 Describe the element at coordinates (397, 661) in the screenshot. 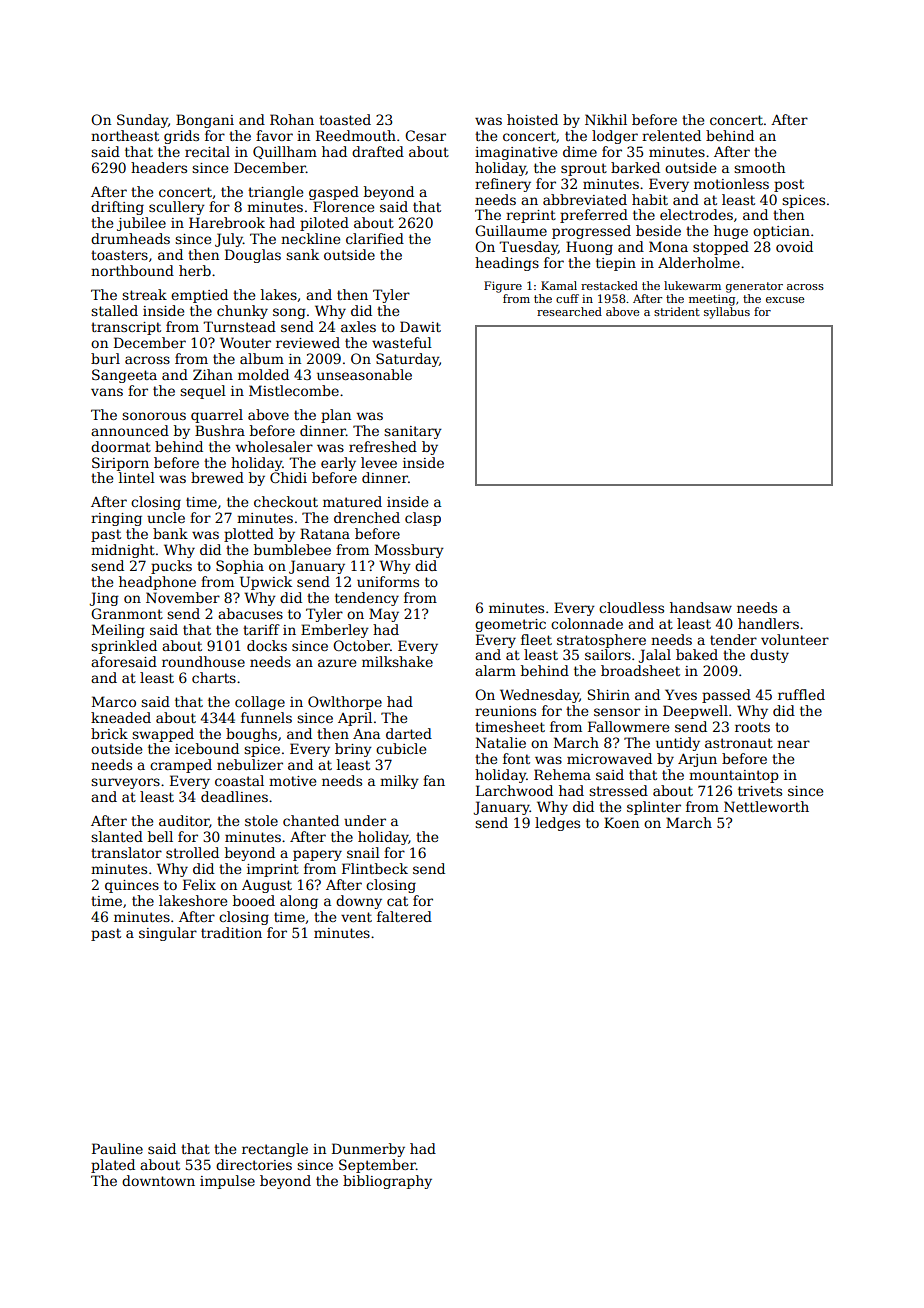

I see `milkshake` at that location.
